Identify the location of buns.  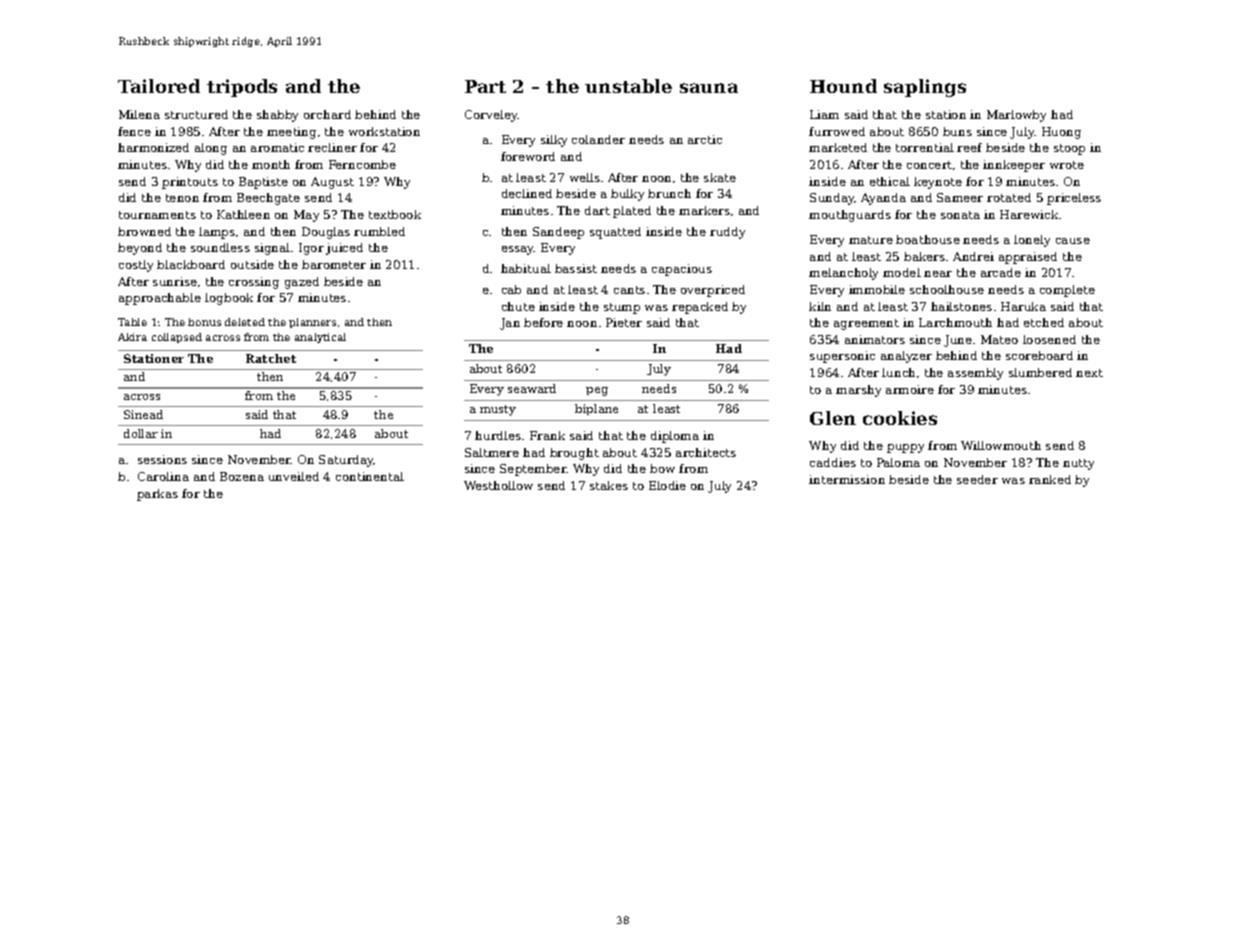
(957, 131).
